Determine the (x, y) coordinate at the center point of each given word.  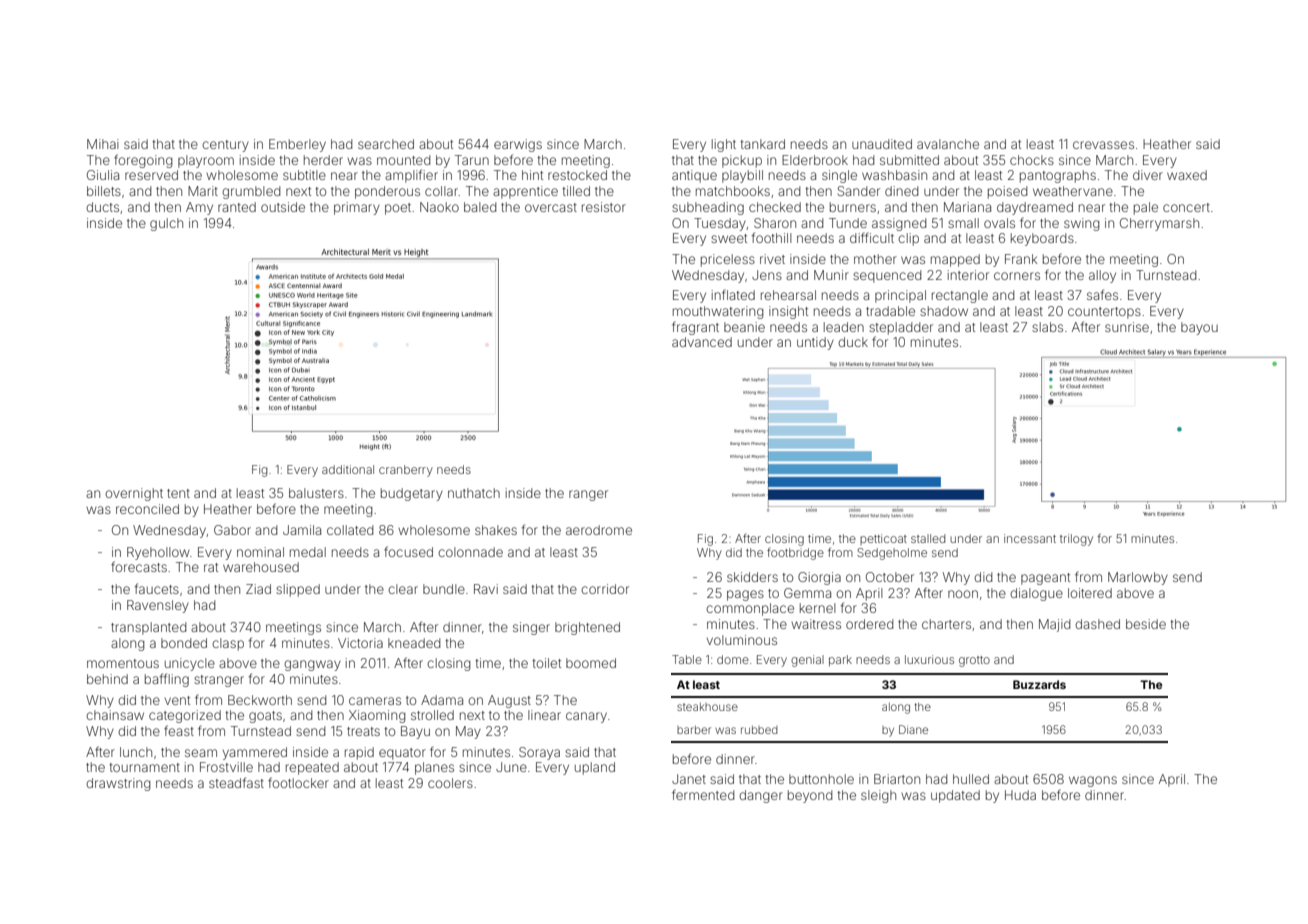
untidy (815, 343)
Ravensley (158, 606)
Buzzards (1039, 684)
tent (178, 493)
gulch (166, 224)
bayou (1199, 328)
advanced (702, 342)
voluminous (742, 640)
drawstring (118, 784)
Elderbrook (815, 160)
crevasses (1103, 145)
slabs (1047, 327)
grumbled (251, 192)
